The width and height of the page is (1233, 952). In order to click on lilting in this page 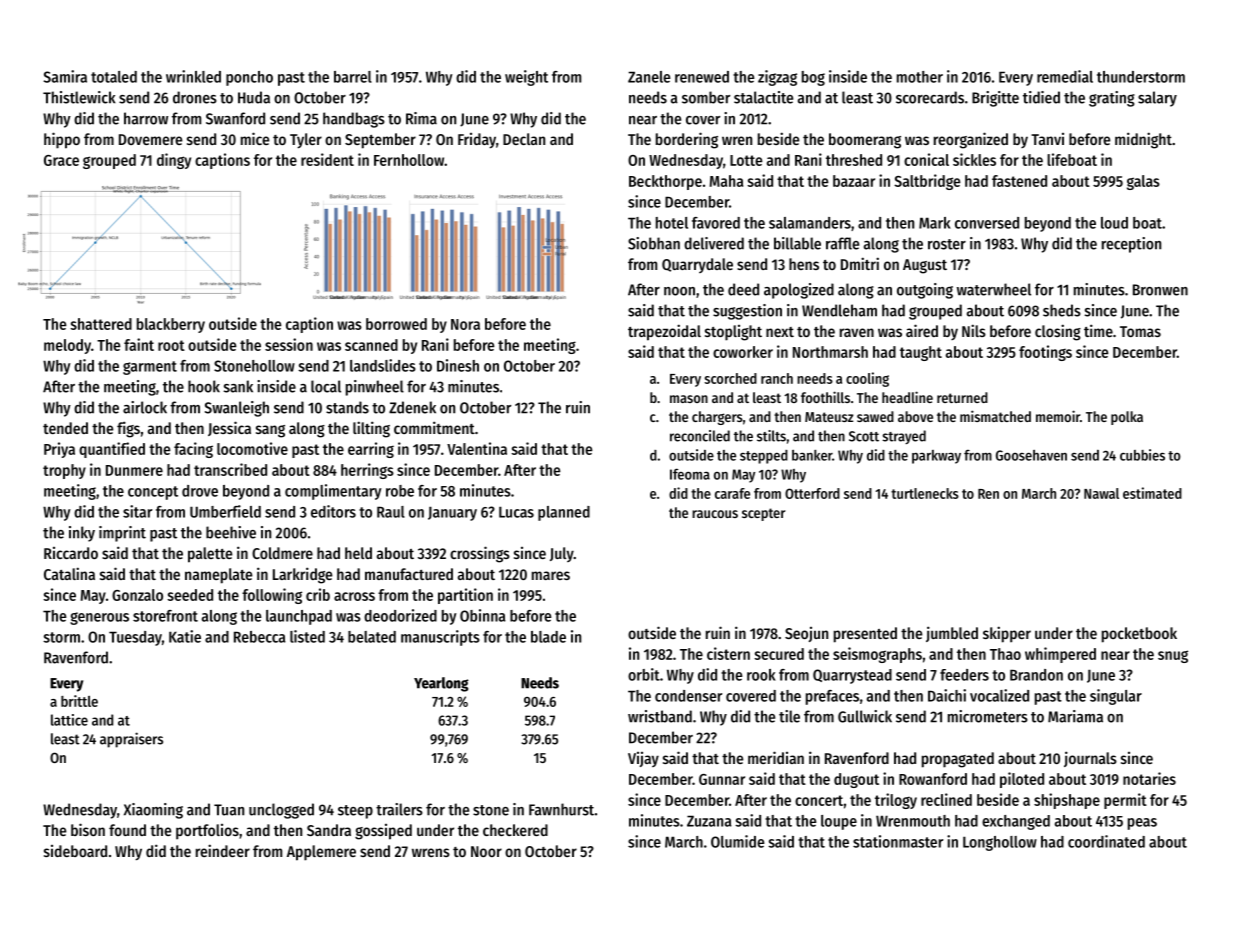, I will do `click(371, 429)`.
